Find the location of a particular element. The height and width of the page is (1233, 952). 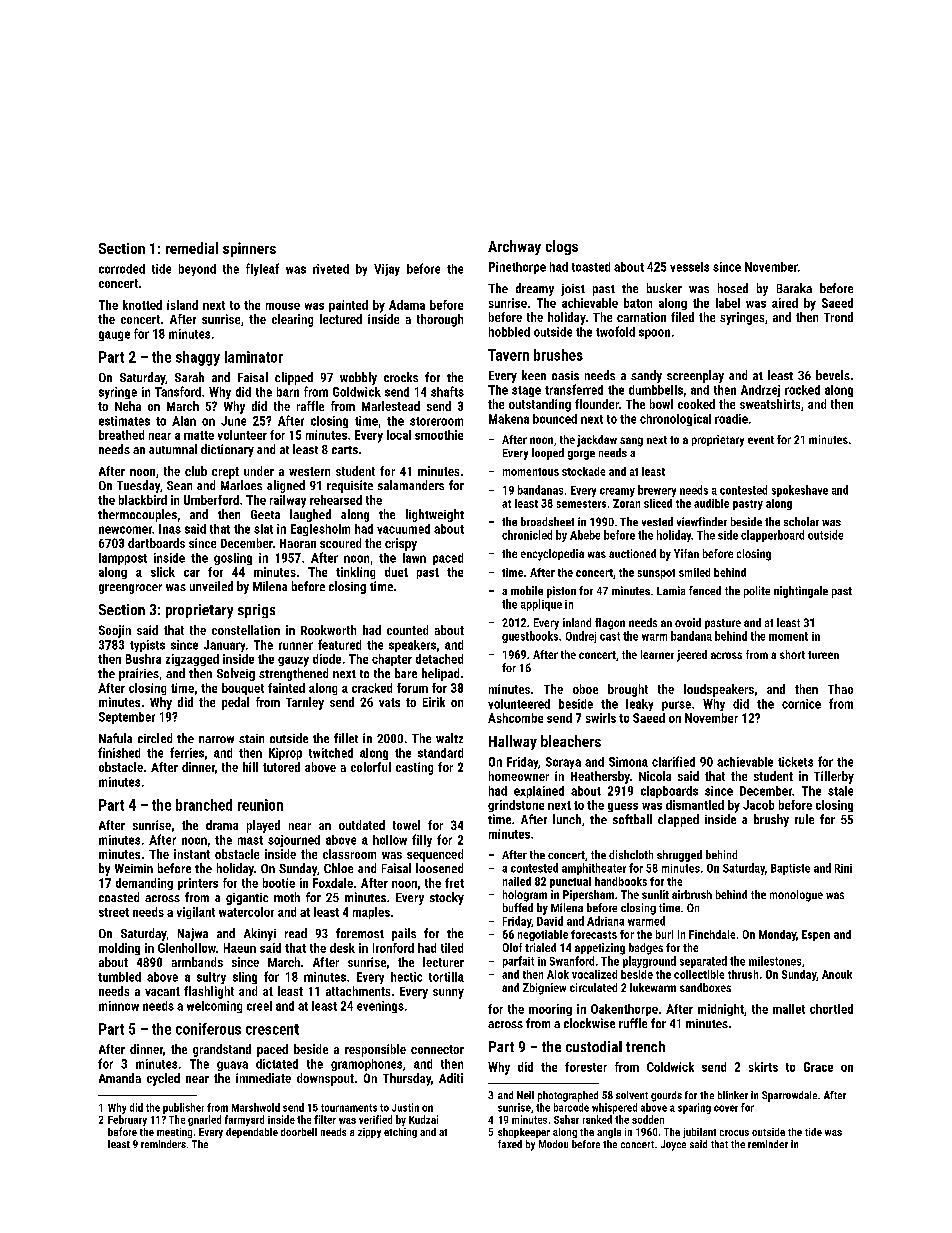

Archway is located at coordinates (514, 247).
